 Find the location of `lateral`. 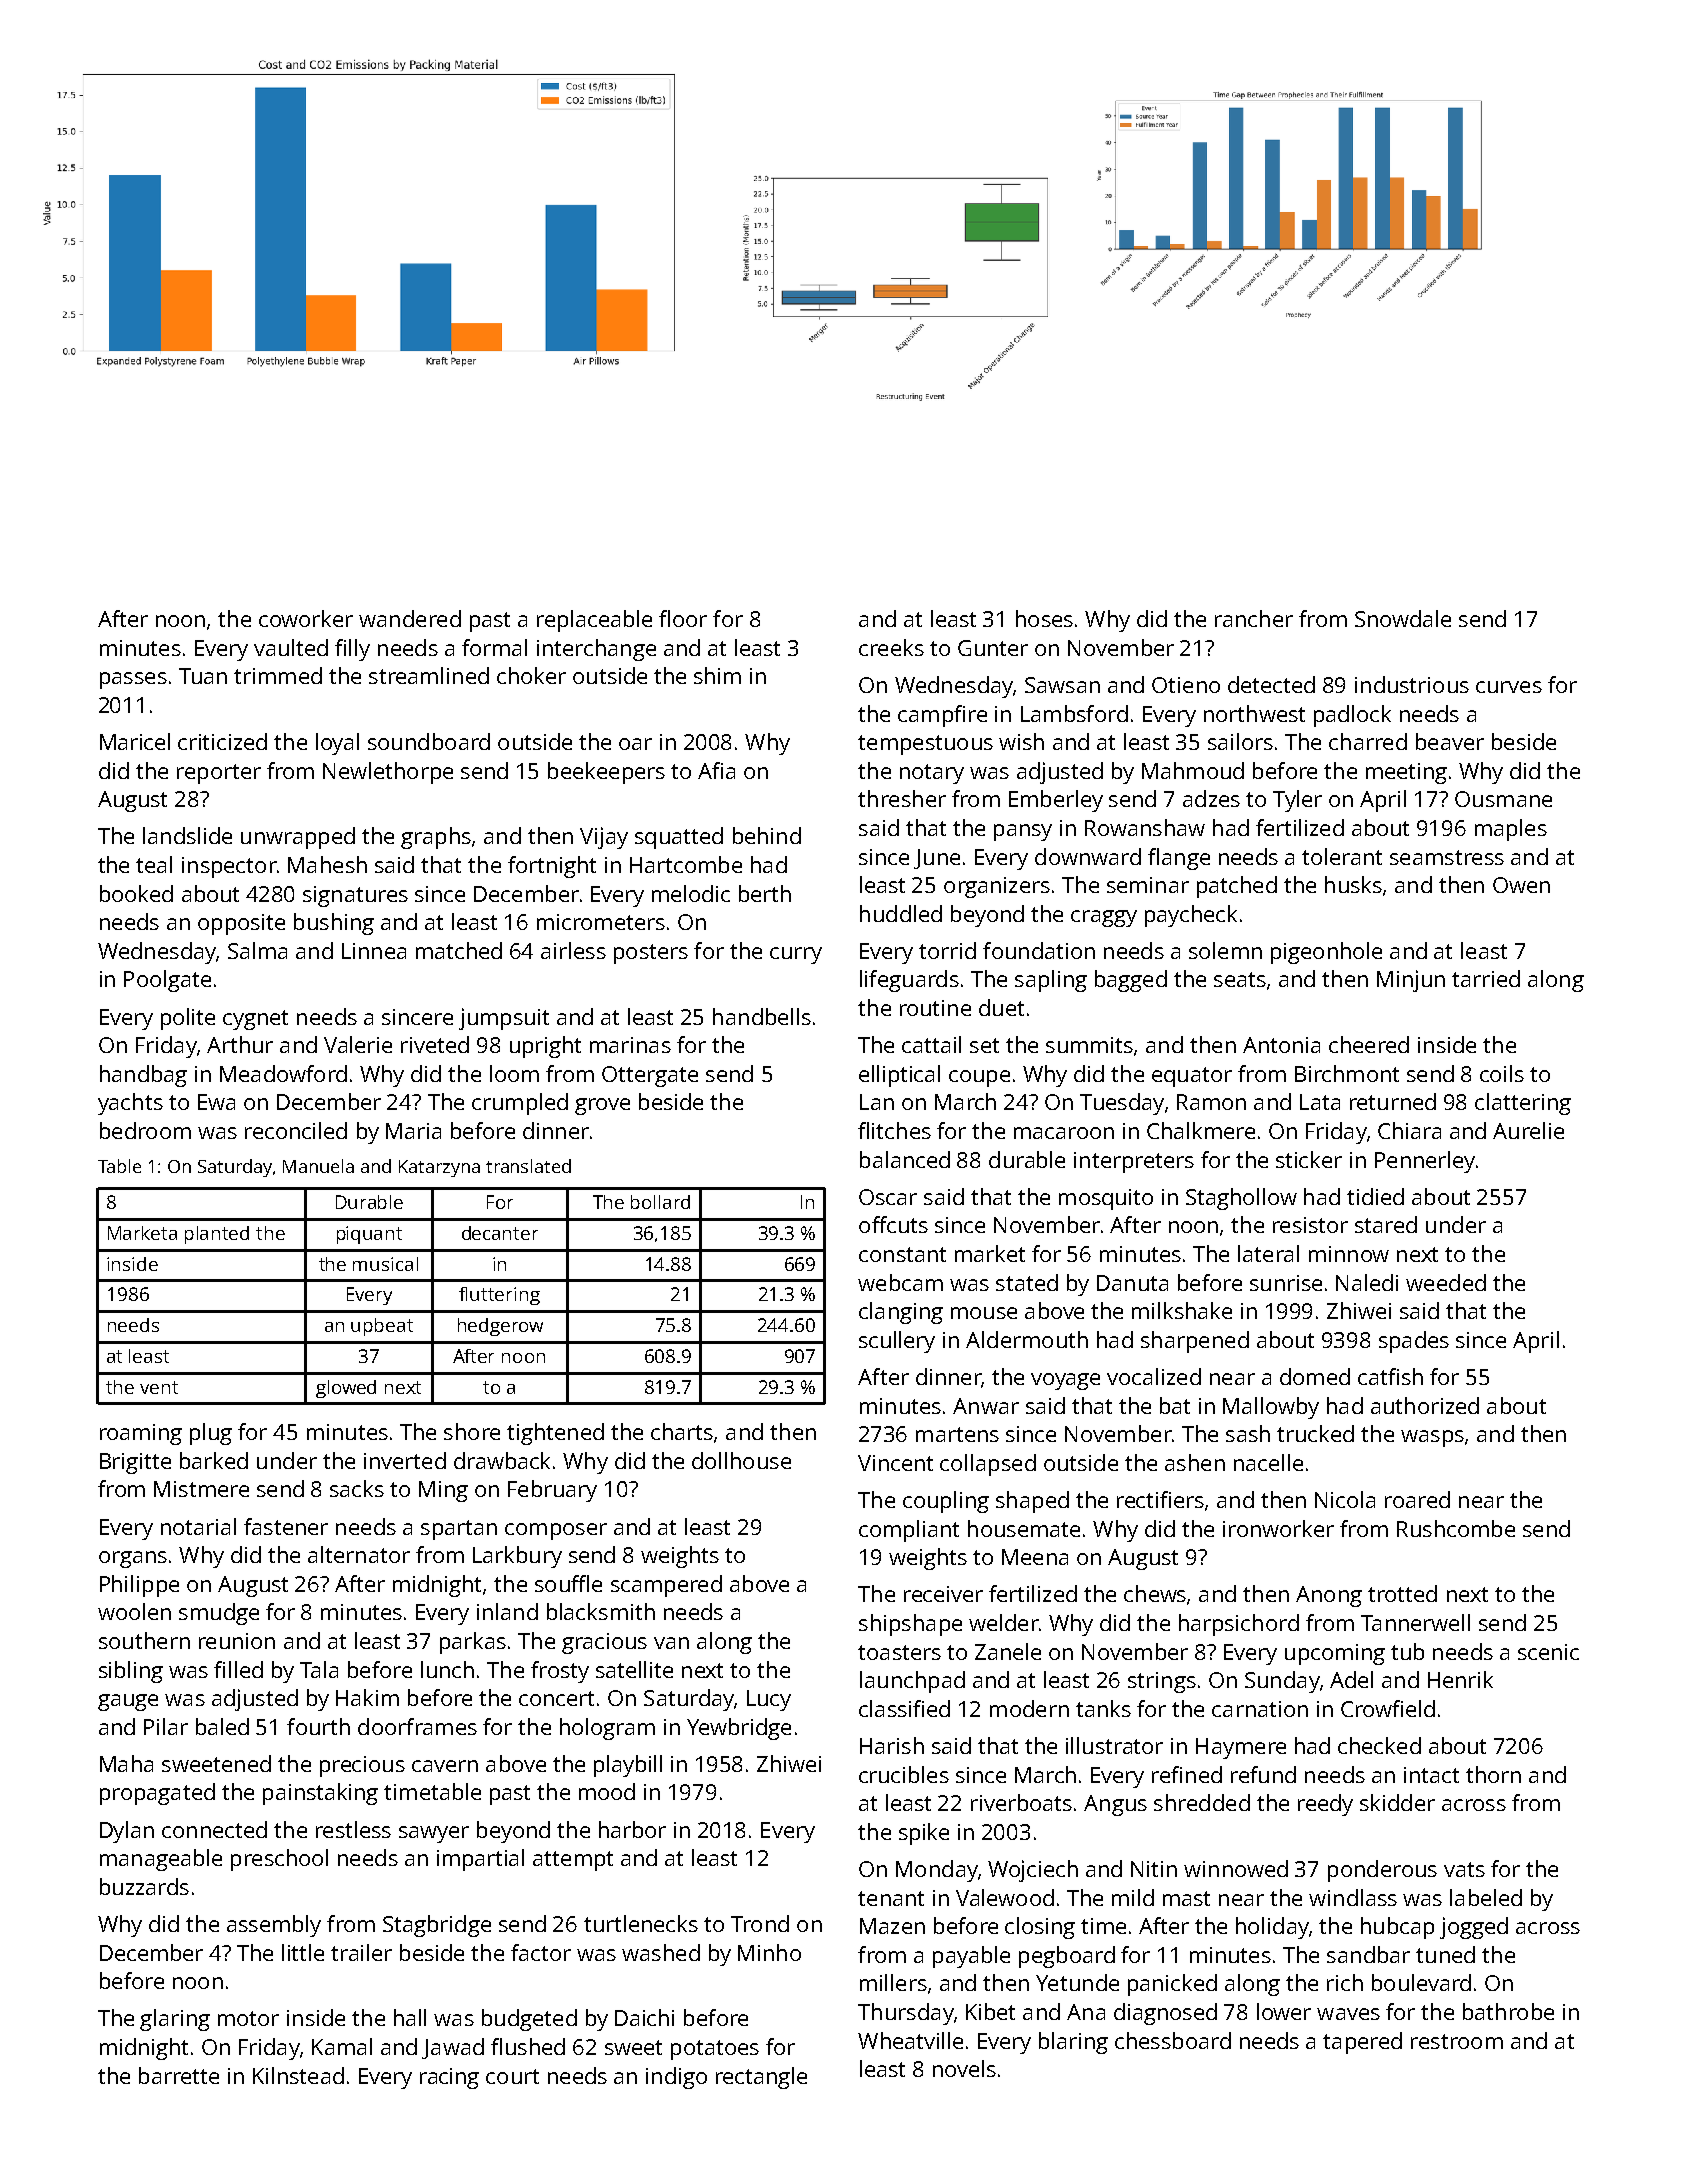

lateral is located at coordinates (1268, 1253).
